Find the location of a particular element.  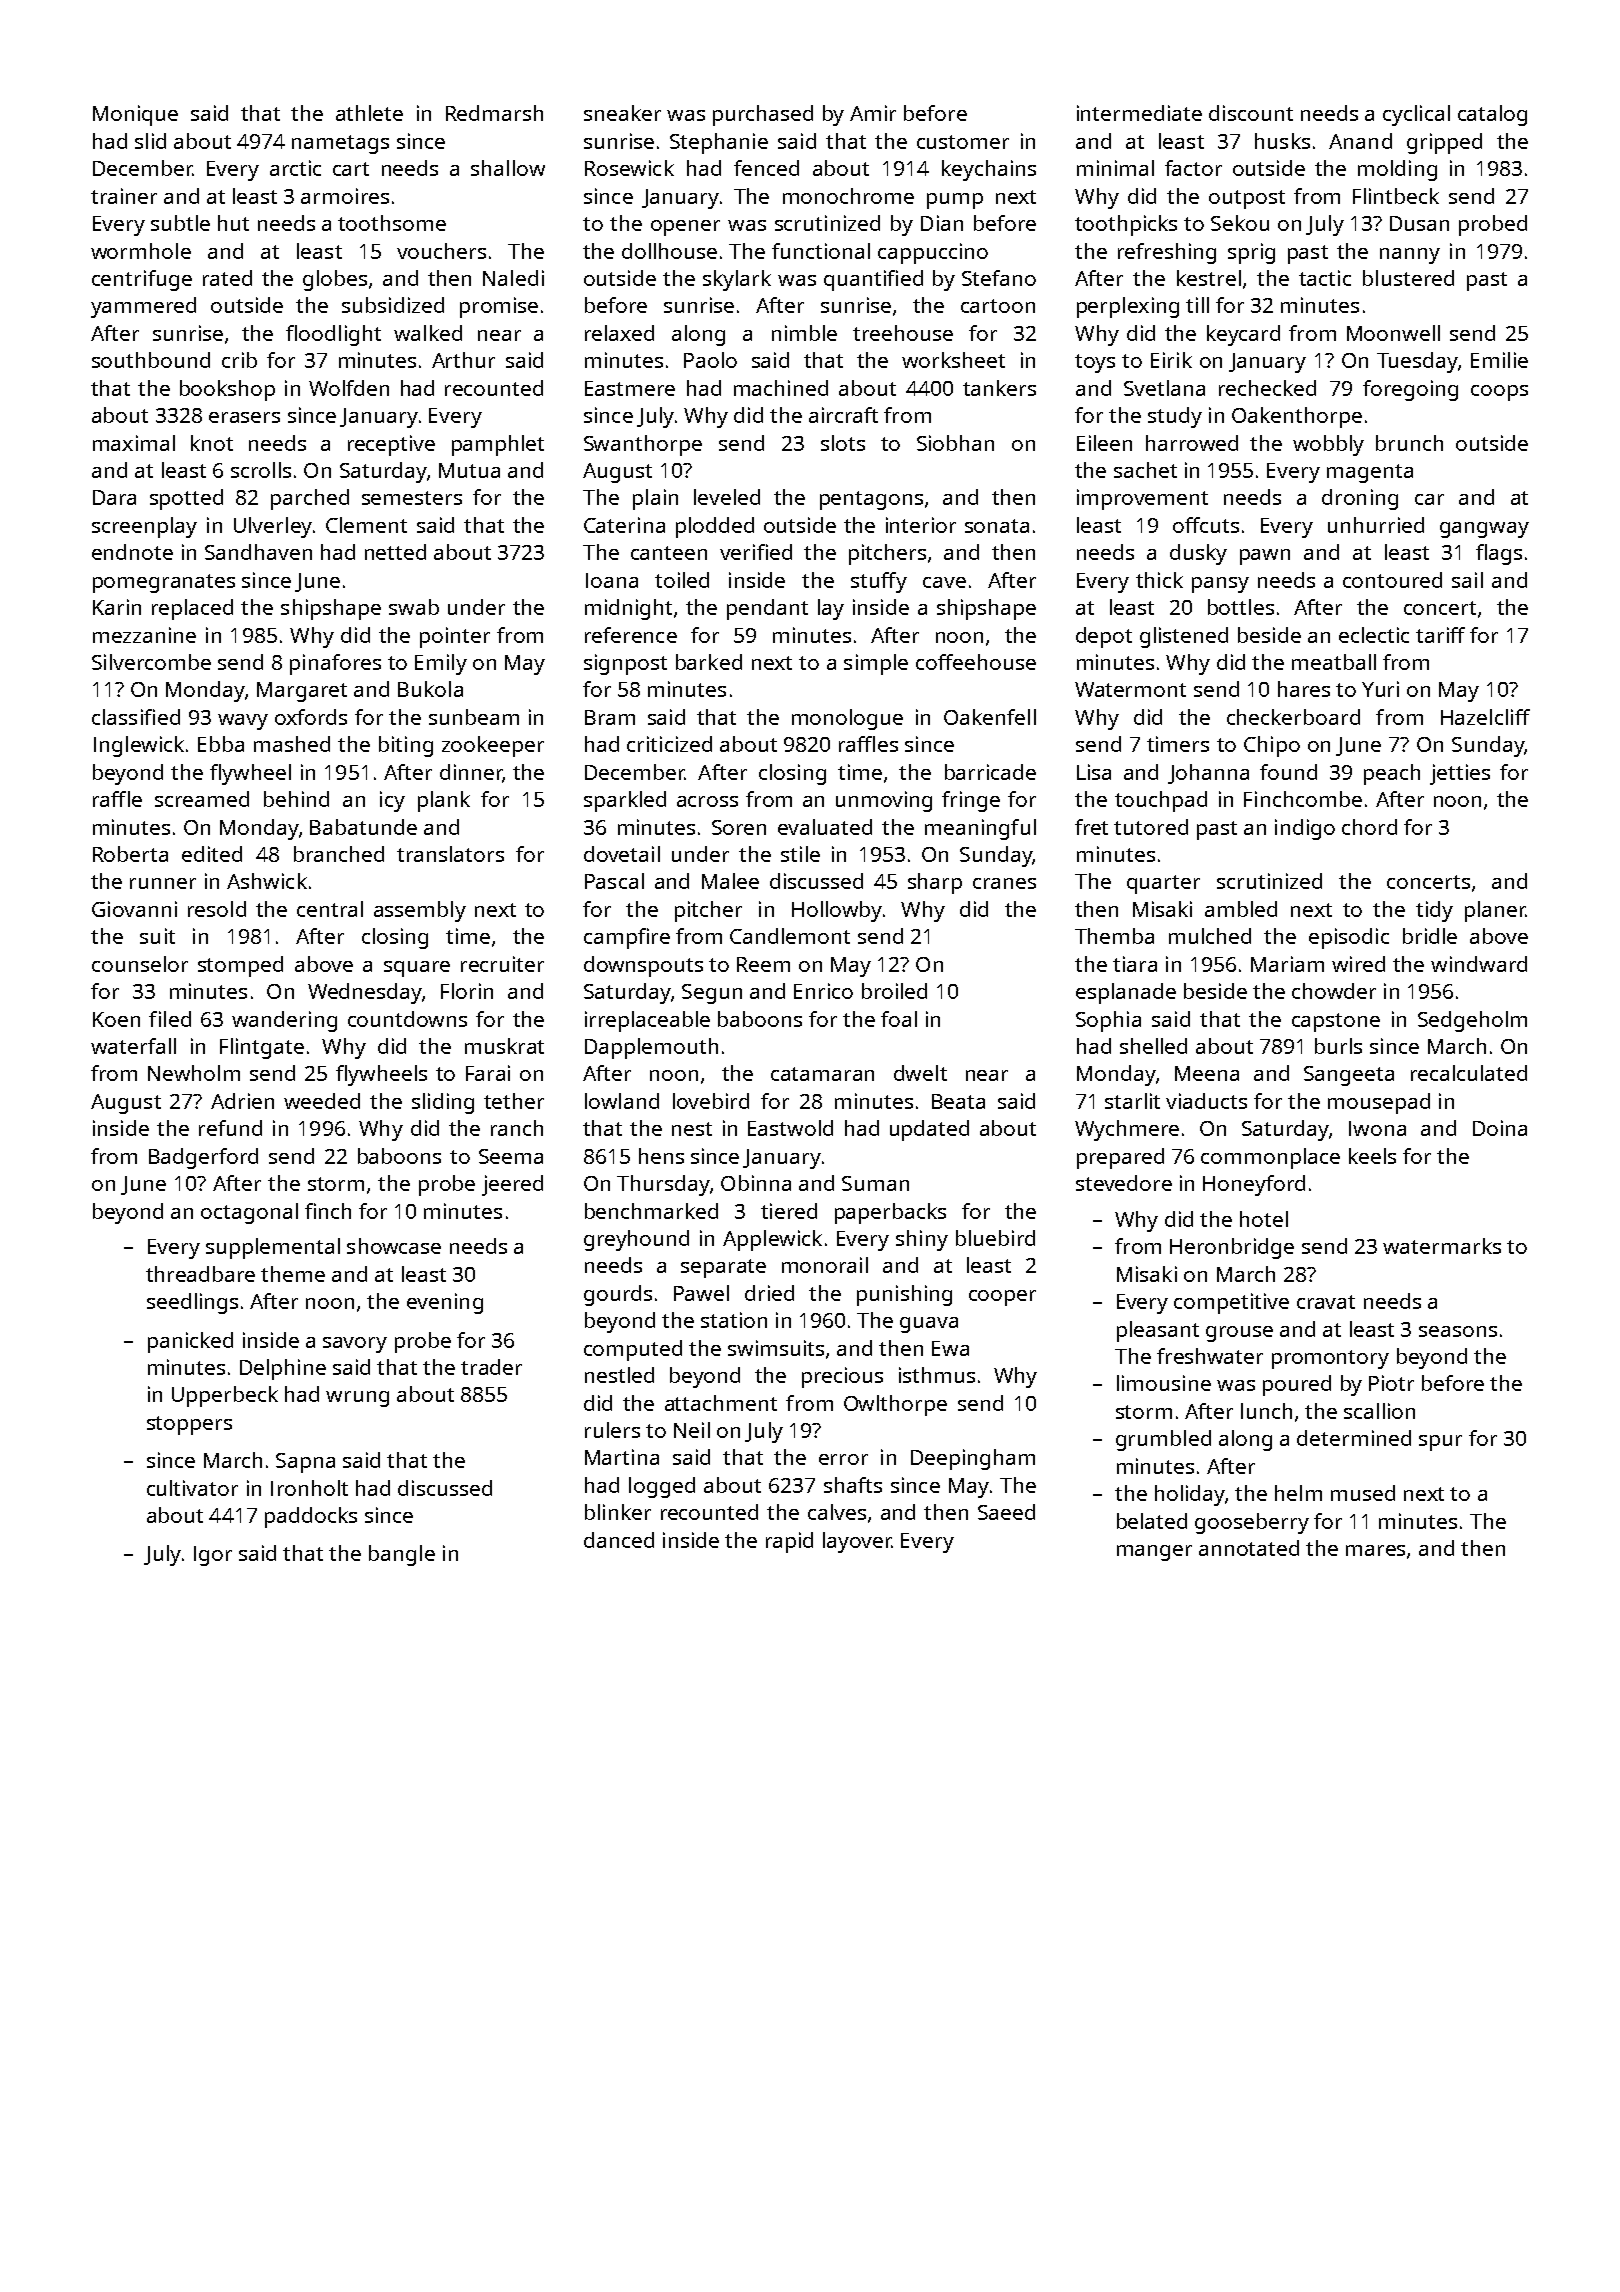

mousepad is located at coordinates (1379, 1103).
